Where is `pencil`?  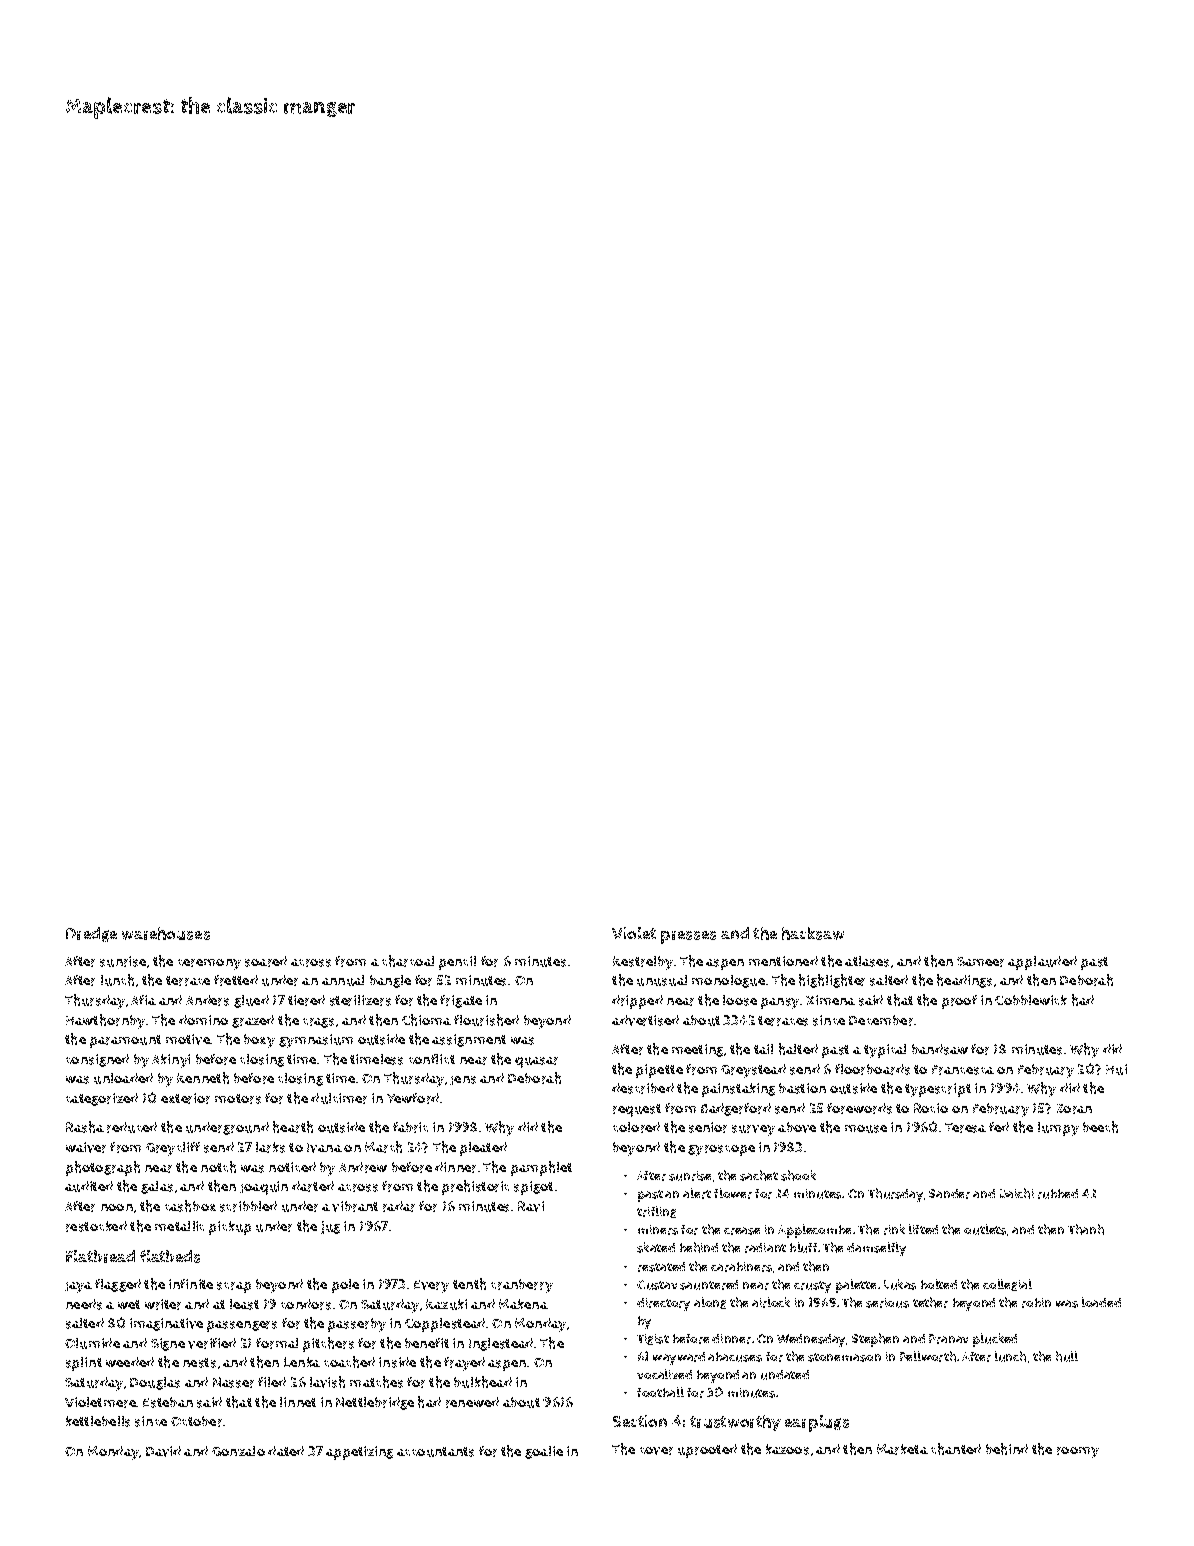
pencil is located at coordinates (457, 963).
